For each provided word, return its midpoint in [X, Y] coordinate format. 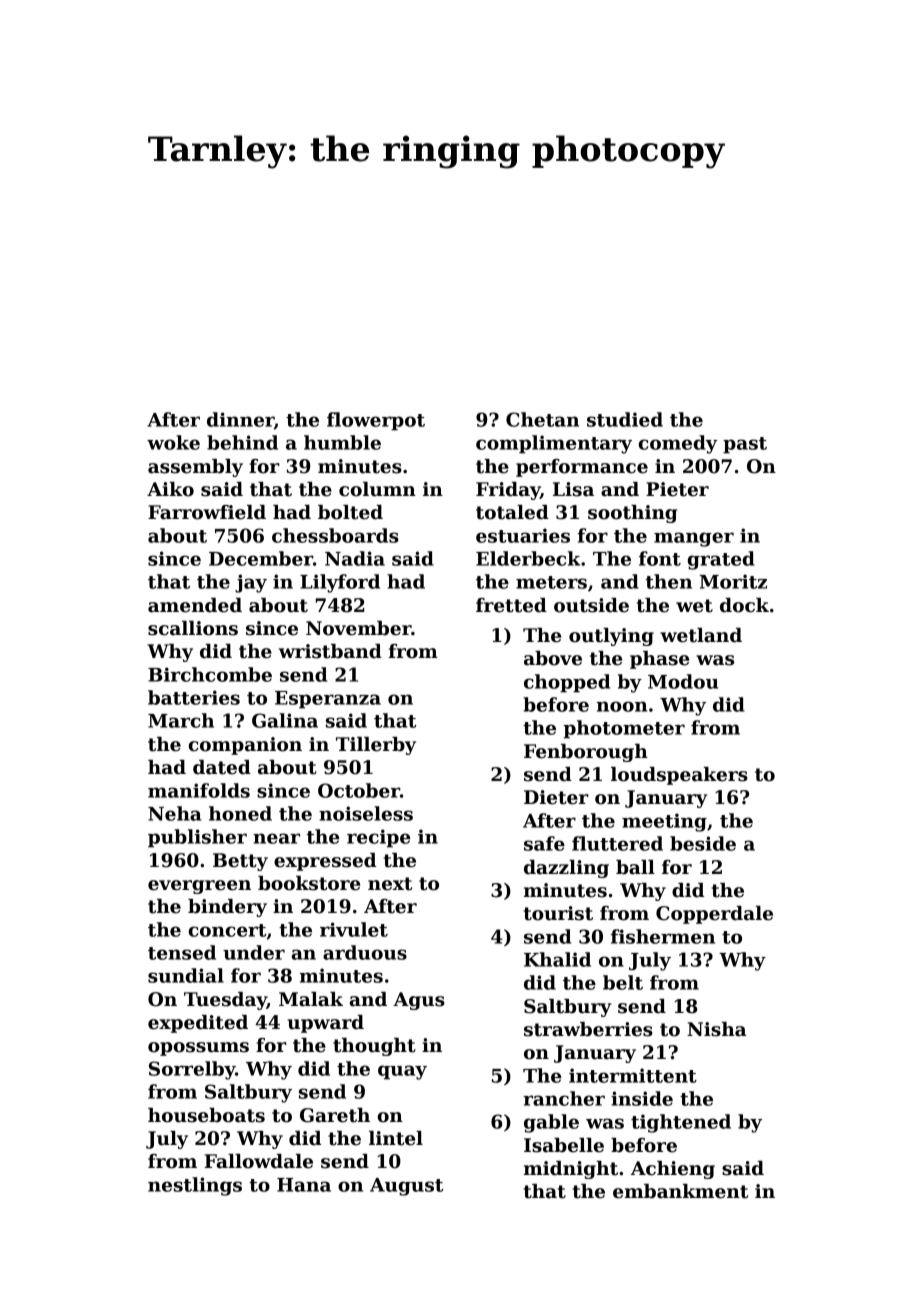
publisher [197, 838]
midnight [571, 1170]
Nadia [355, 558]
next [390, 884]
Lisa [573, 489]
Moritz [733, 581]
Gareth [335, 1115]
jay [251, 583]
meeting [664, 822]
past [745, 445]
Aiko [170, 489]
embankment [680, 1191]
